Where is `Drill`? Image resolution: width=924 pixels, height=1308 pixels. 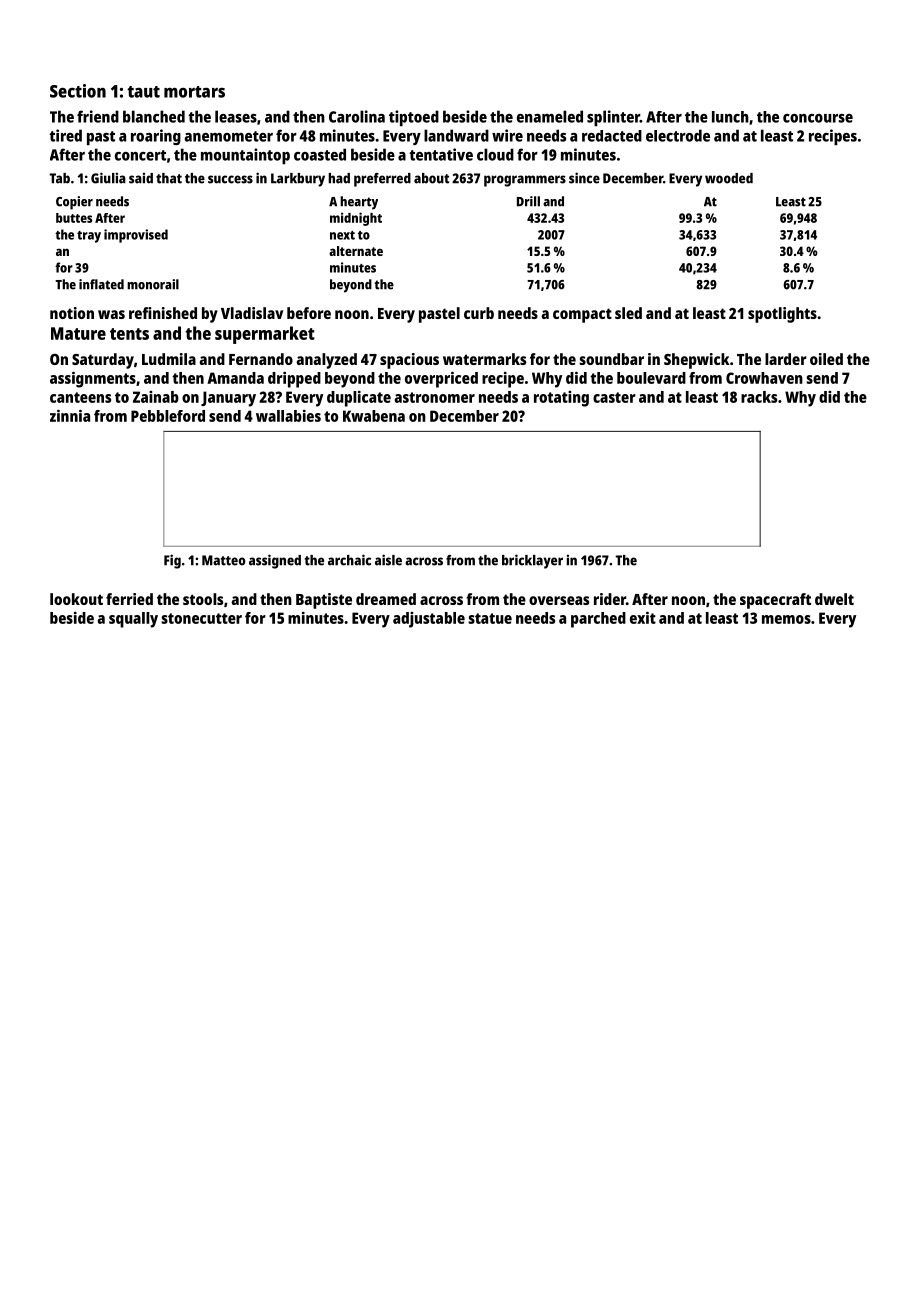
Drill is located at coordinates (528, 201).
